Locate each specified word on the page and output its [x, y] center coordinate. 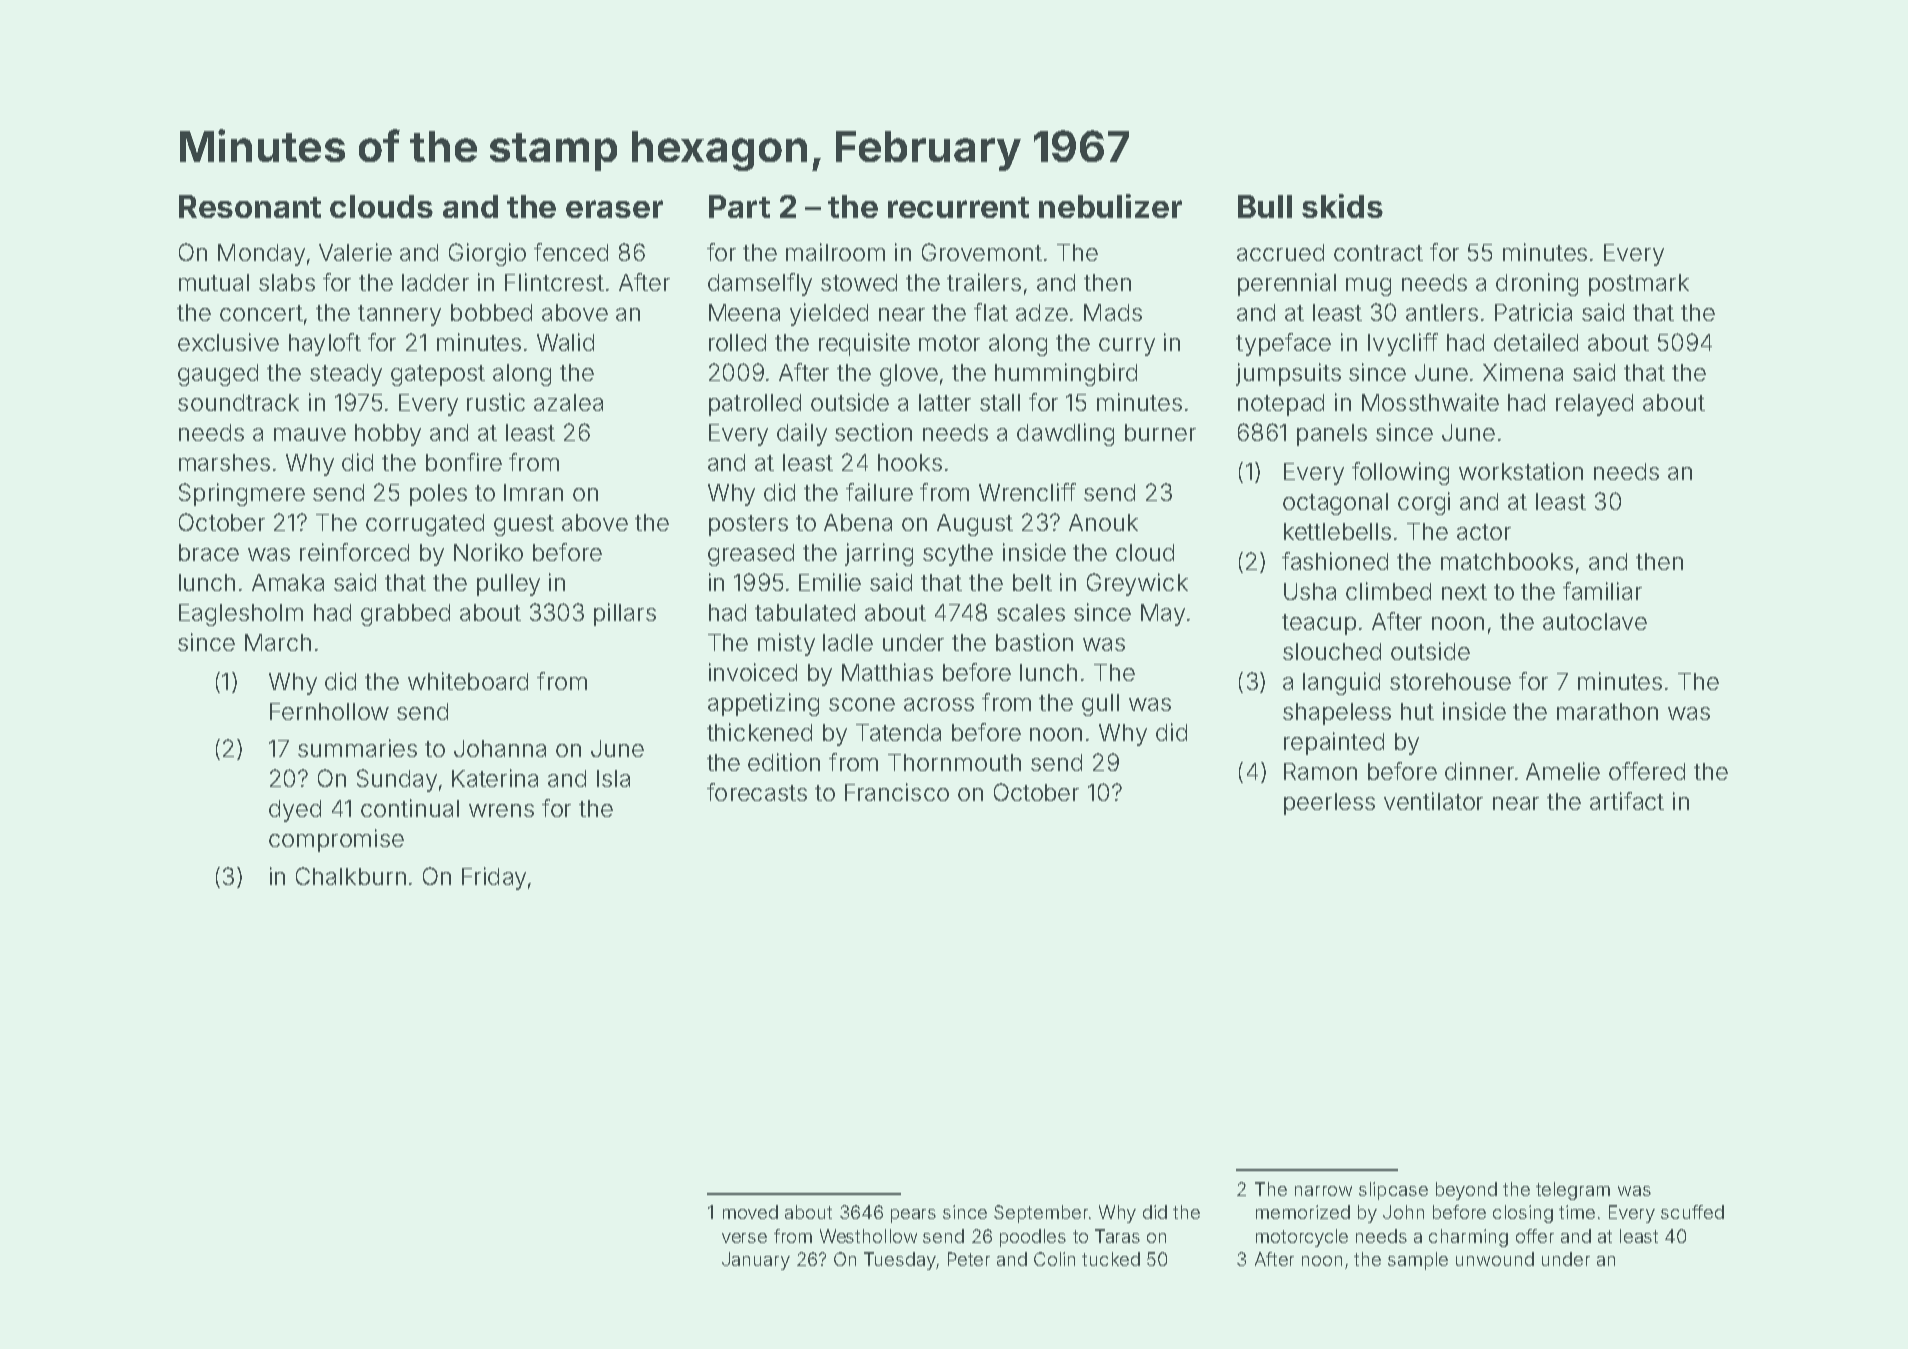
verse [744, 1238]
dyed [295, 811]
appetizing [763, 704]
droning [1537, 284]
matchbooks [1507, 561]
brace [209, 552]
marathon [1607, 711]
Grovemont [982, 252]
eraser [614, 209]
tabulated [805, 612]
